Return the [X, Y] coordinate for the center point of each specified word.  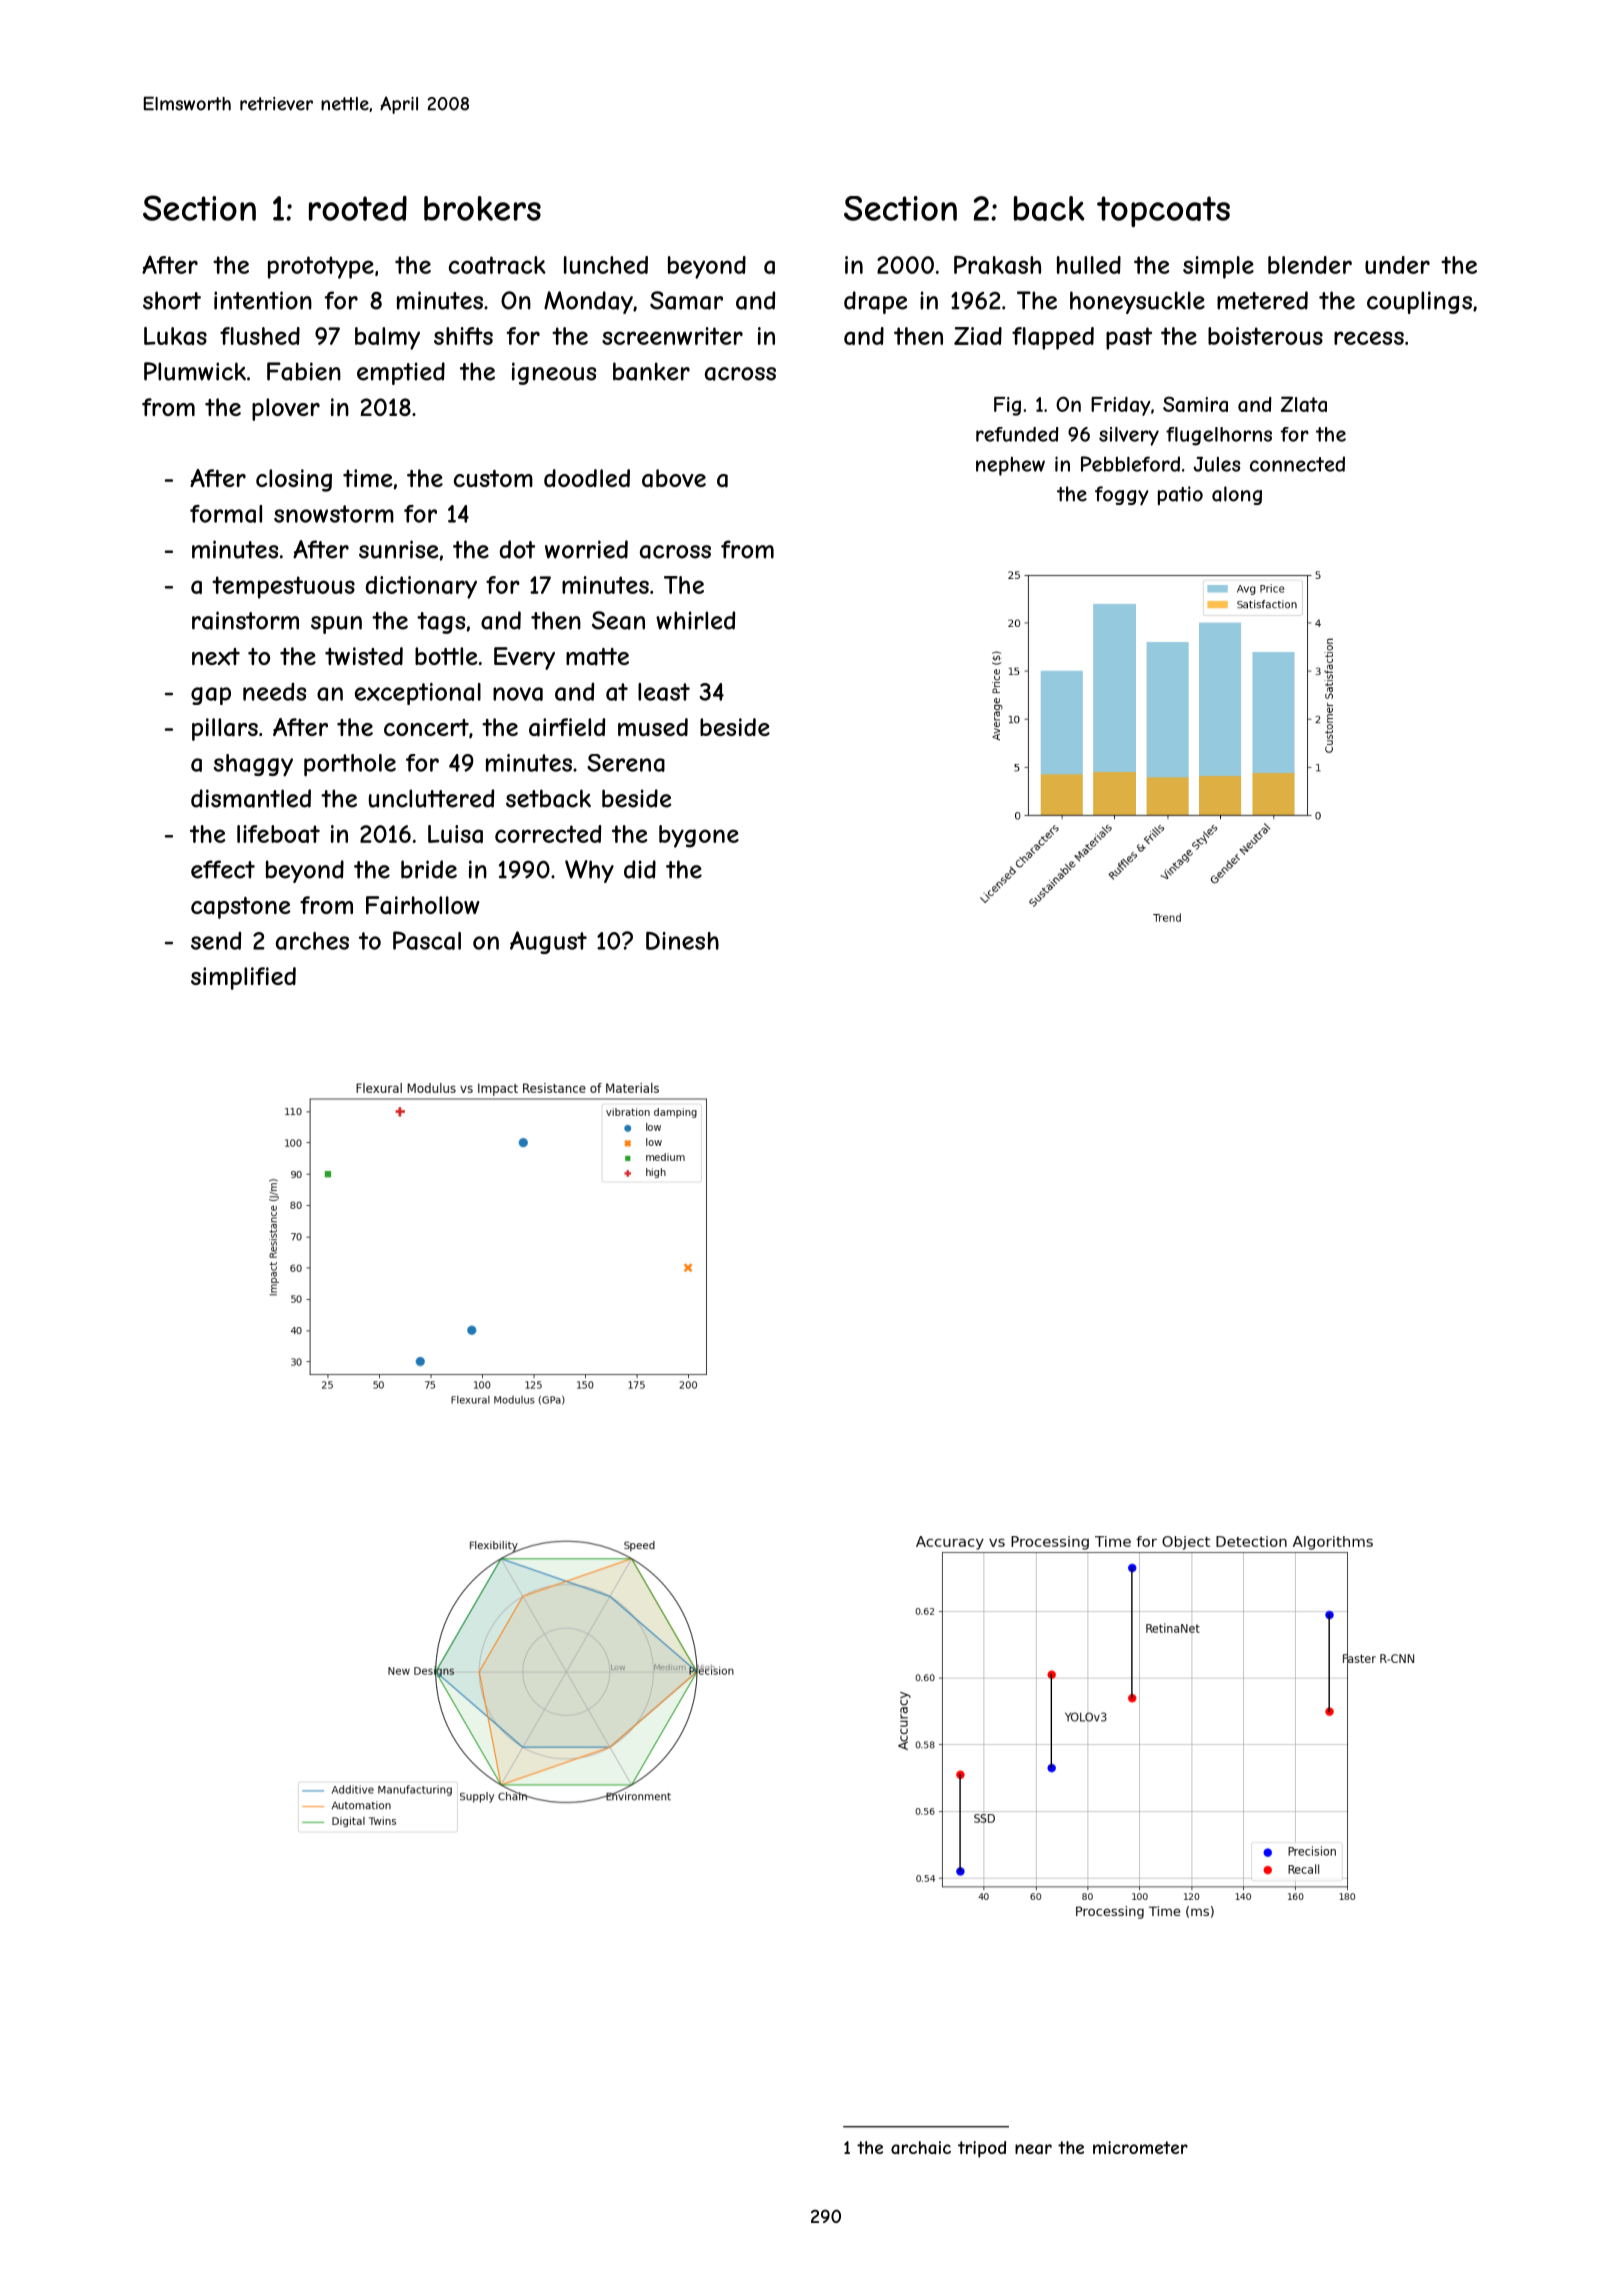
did [640, 869]
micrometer [1140, 2147]
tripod [982, 2149]
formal [226, 514]
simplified [243, 978]
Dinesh [682, 941]
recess [1369, 338]
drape [876, 302]
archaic [921, 2147]
